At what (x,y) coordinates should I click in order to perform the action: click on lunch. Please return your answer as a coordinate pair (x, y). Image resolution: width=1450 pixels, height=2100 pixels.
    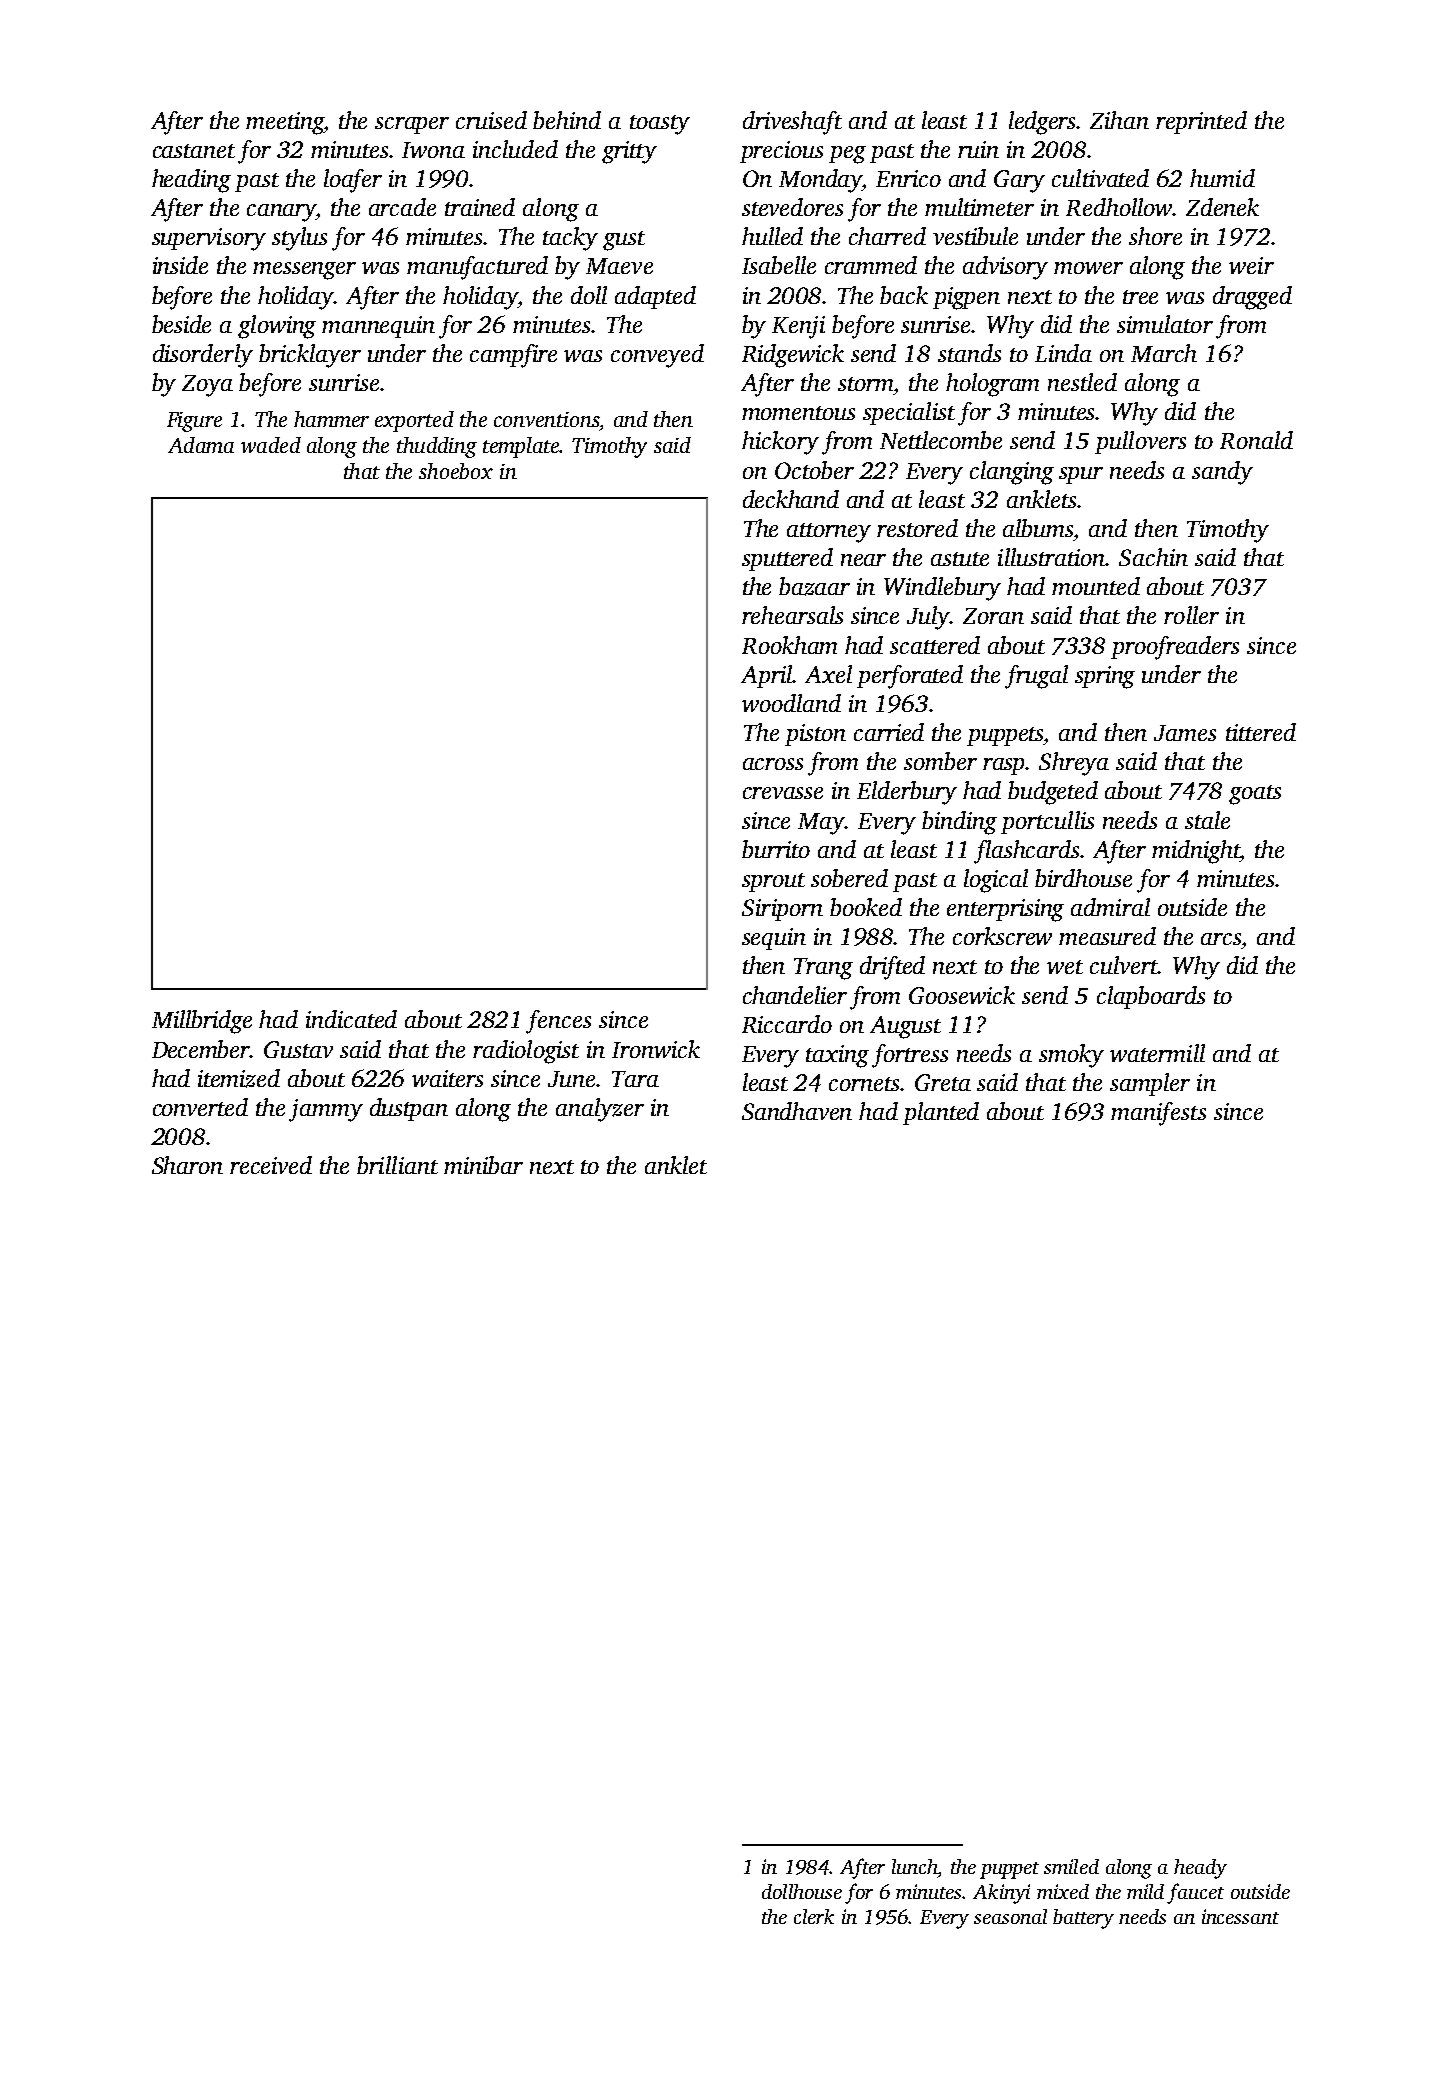
    Looking at the image, I should click on (914, 1866).
